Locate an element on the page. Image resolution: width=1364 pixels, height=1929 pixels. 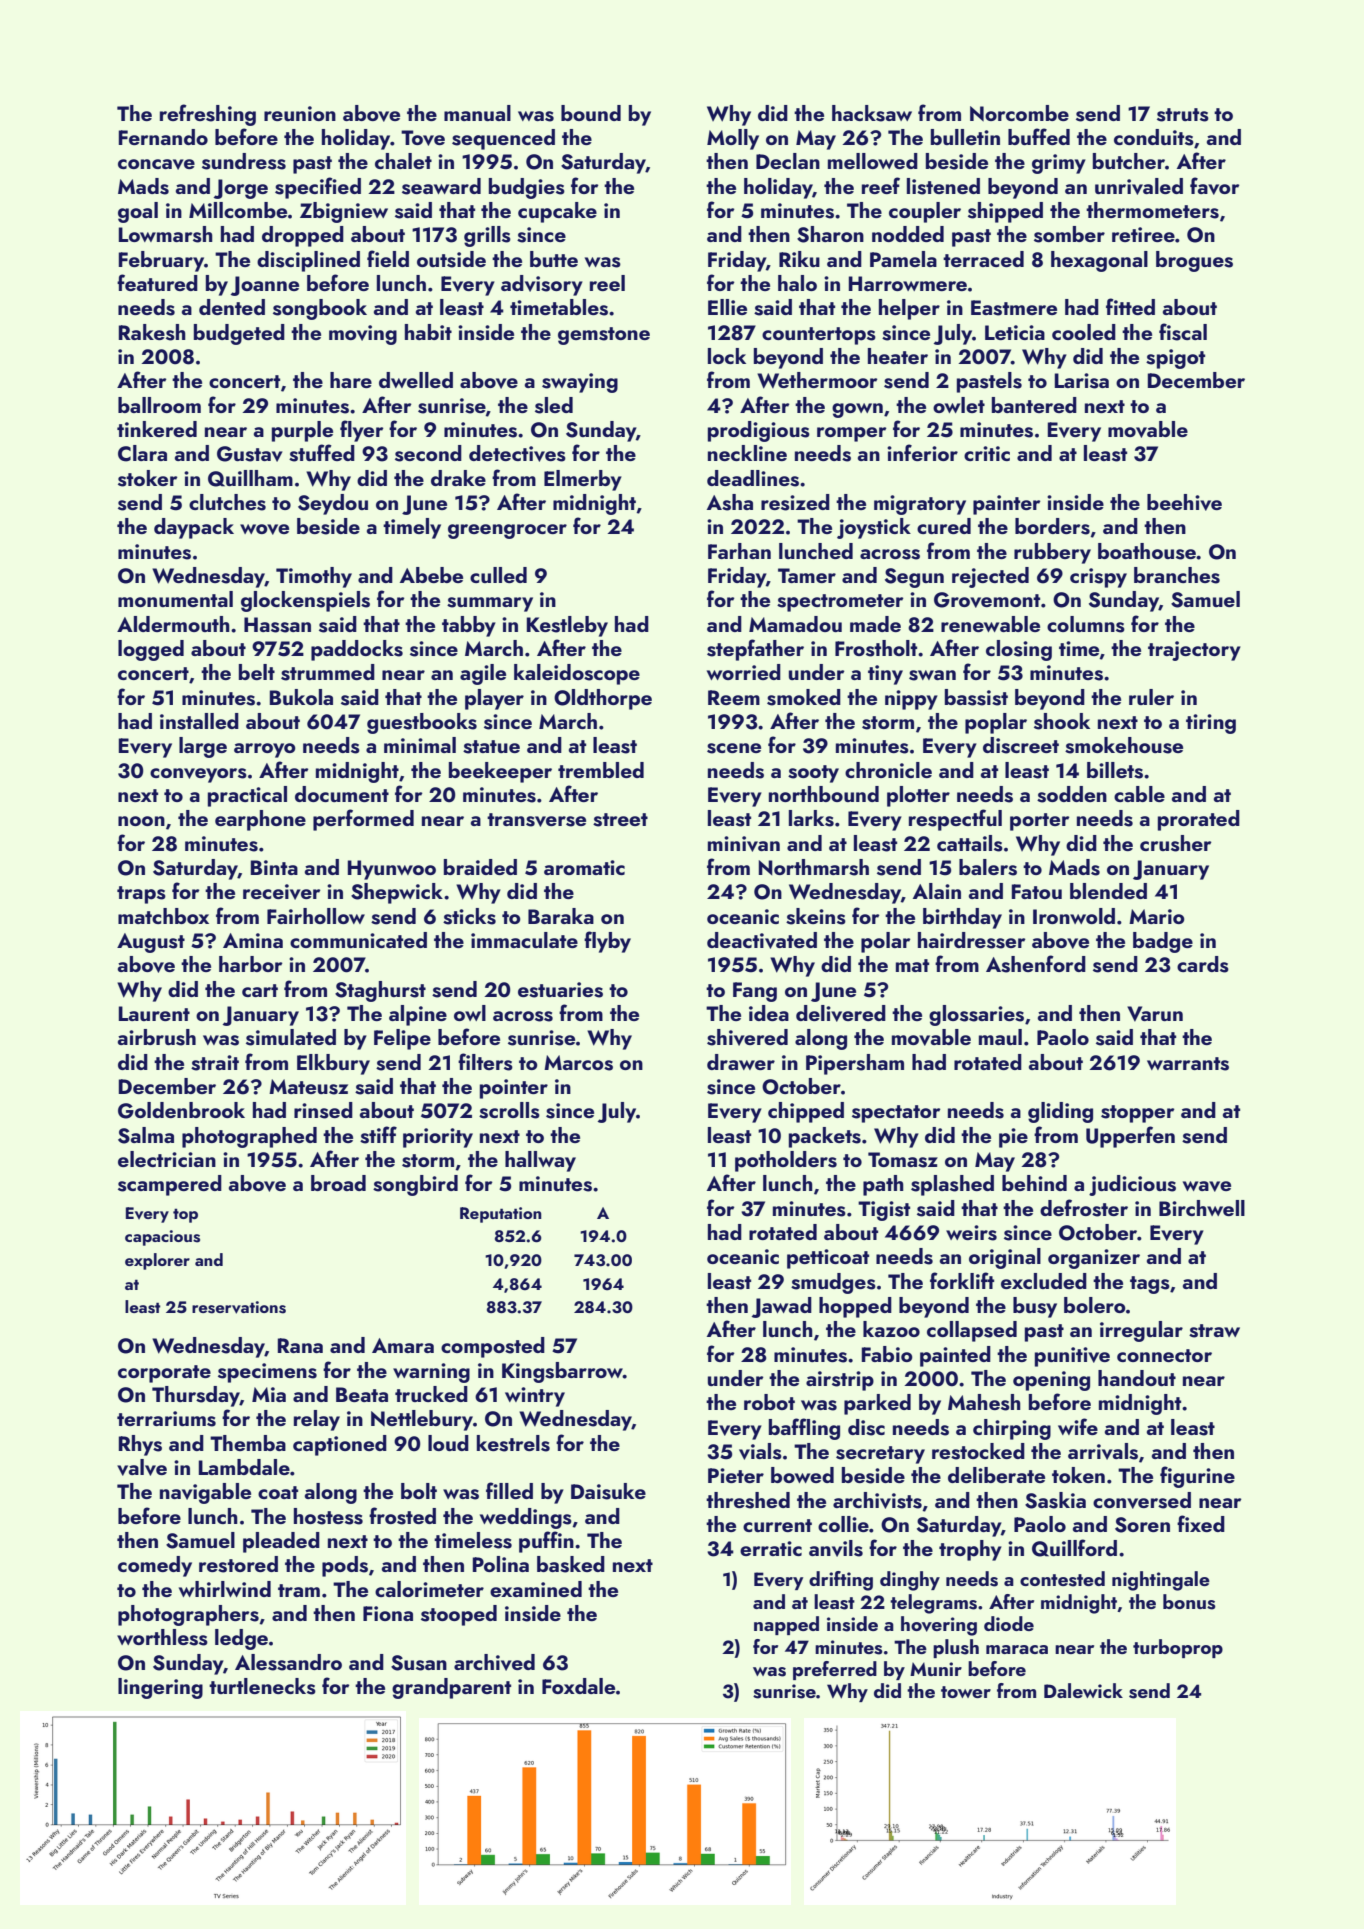
lingering is located at coordinates (160, 1688).
